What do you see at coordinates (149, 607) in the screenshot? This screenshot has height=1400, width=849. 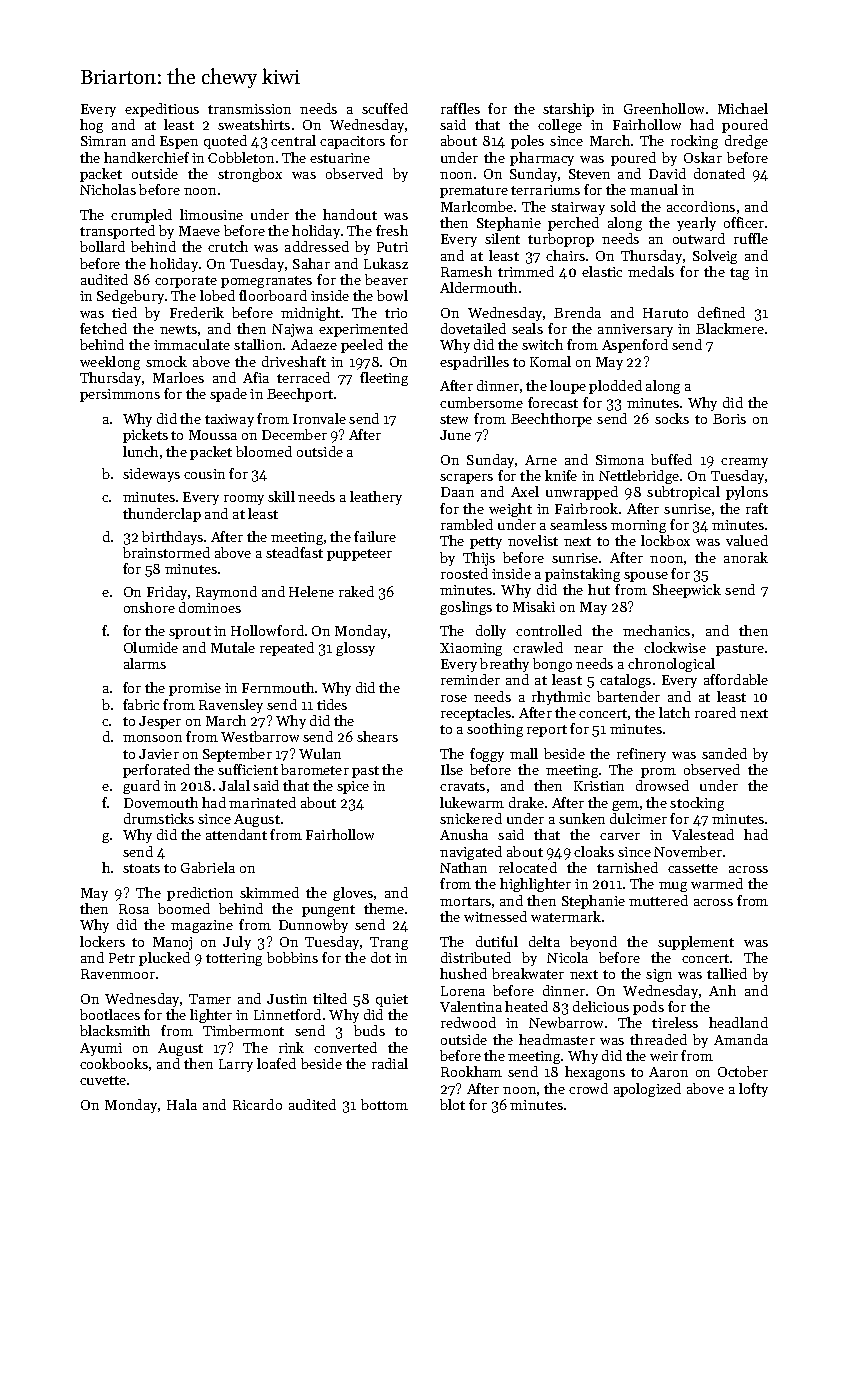 I see `onshore` at bounding box center [149, 607].
